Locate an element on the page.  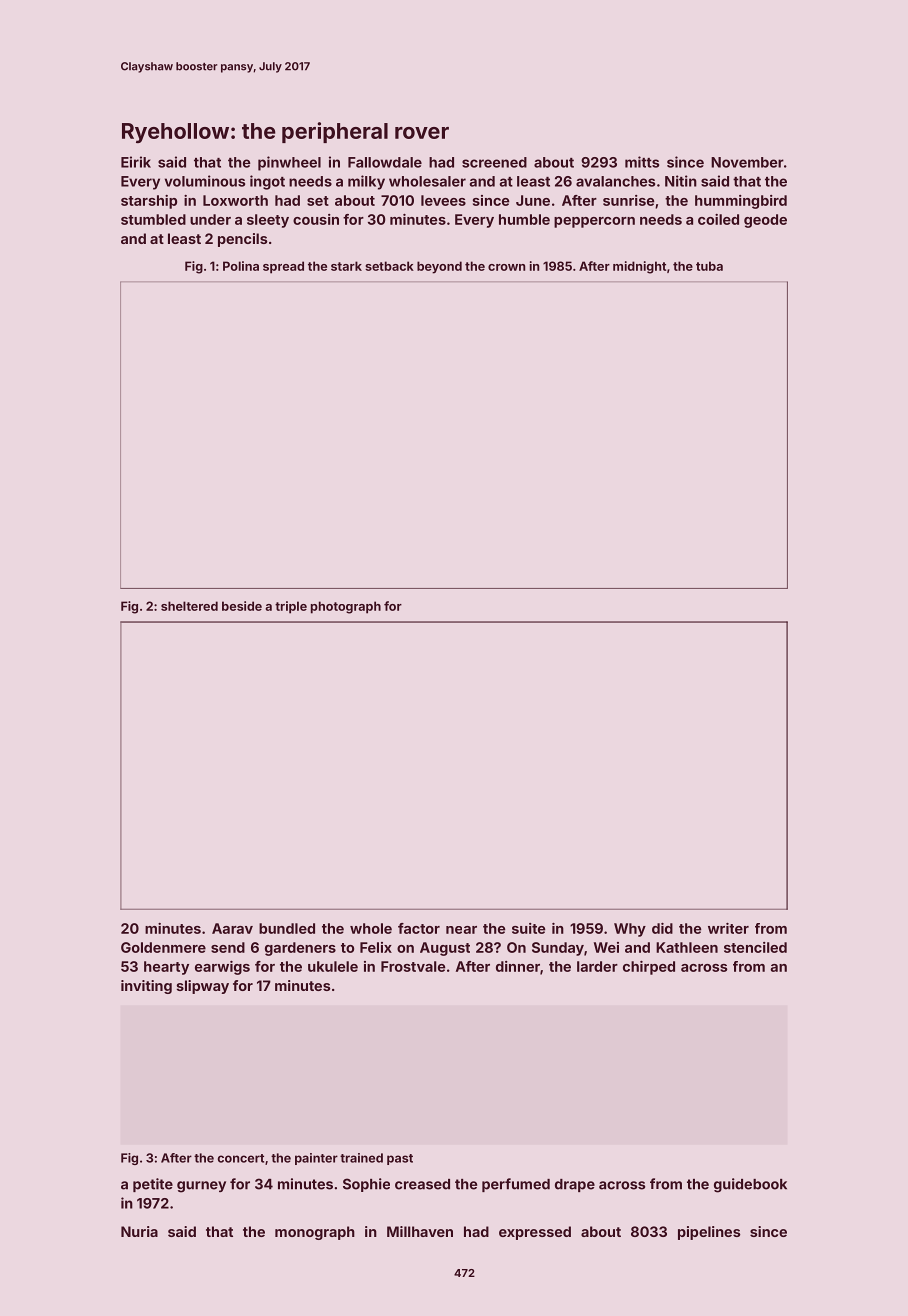
pinwheel is located at coordinates (289, 163).
